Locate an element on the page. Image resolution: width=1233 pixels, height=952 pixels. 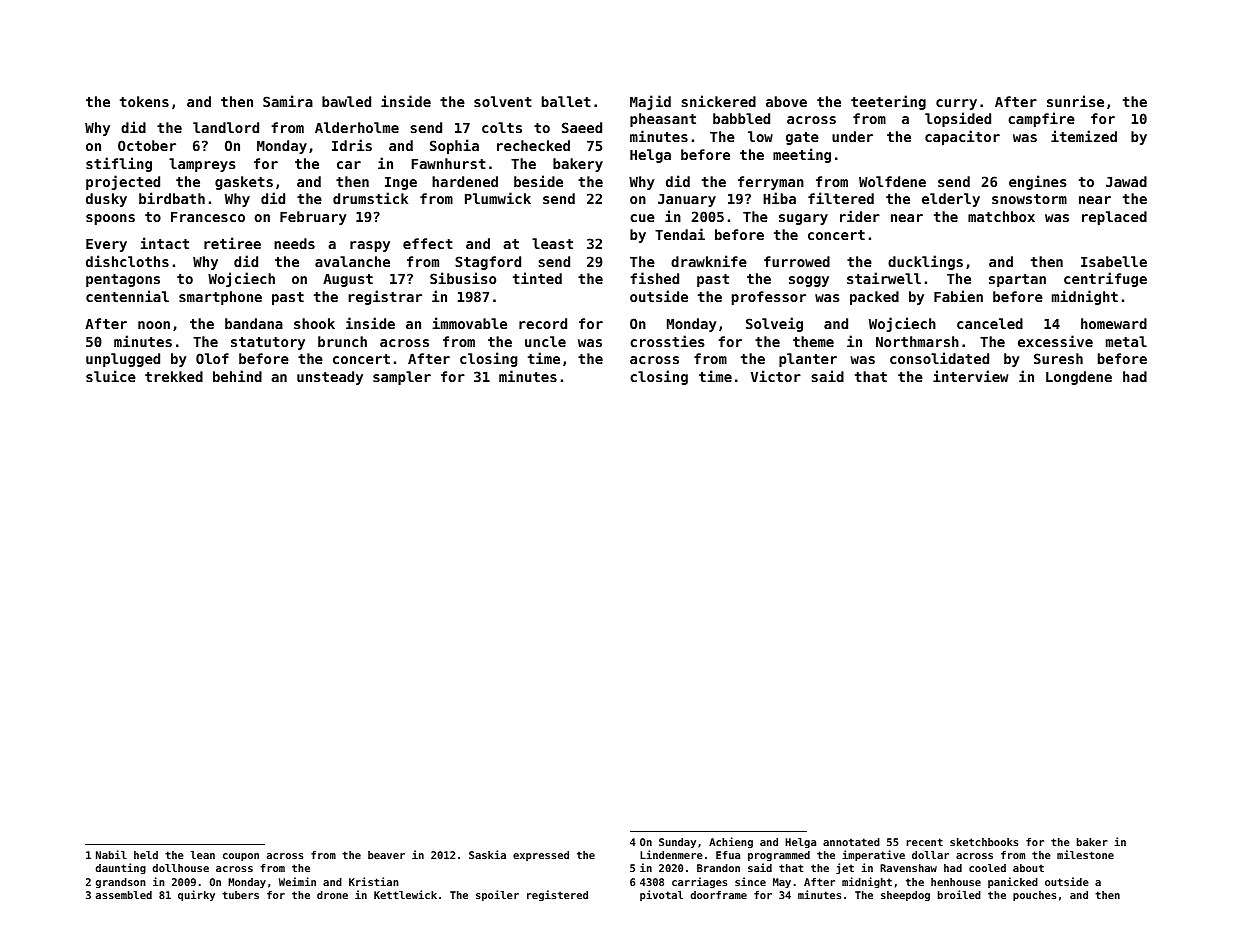
sketchbooks is located at coordinates (984, 842).
